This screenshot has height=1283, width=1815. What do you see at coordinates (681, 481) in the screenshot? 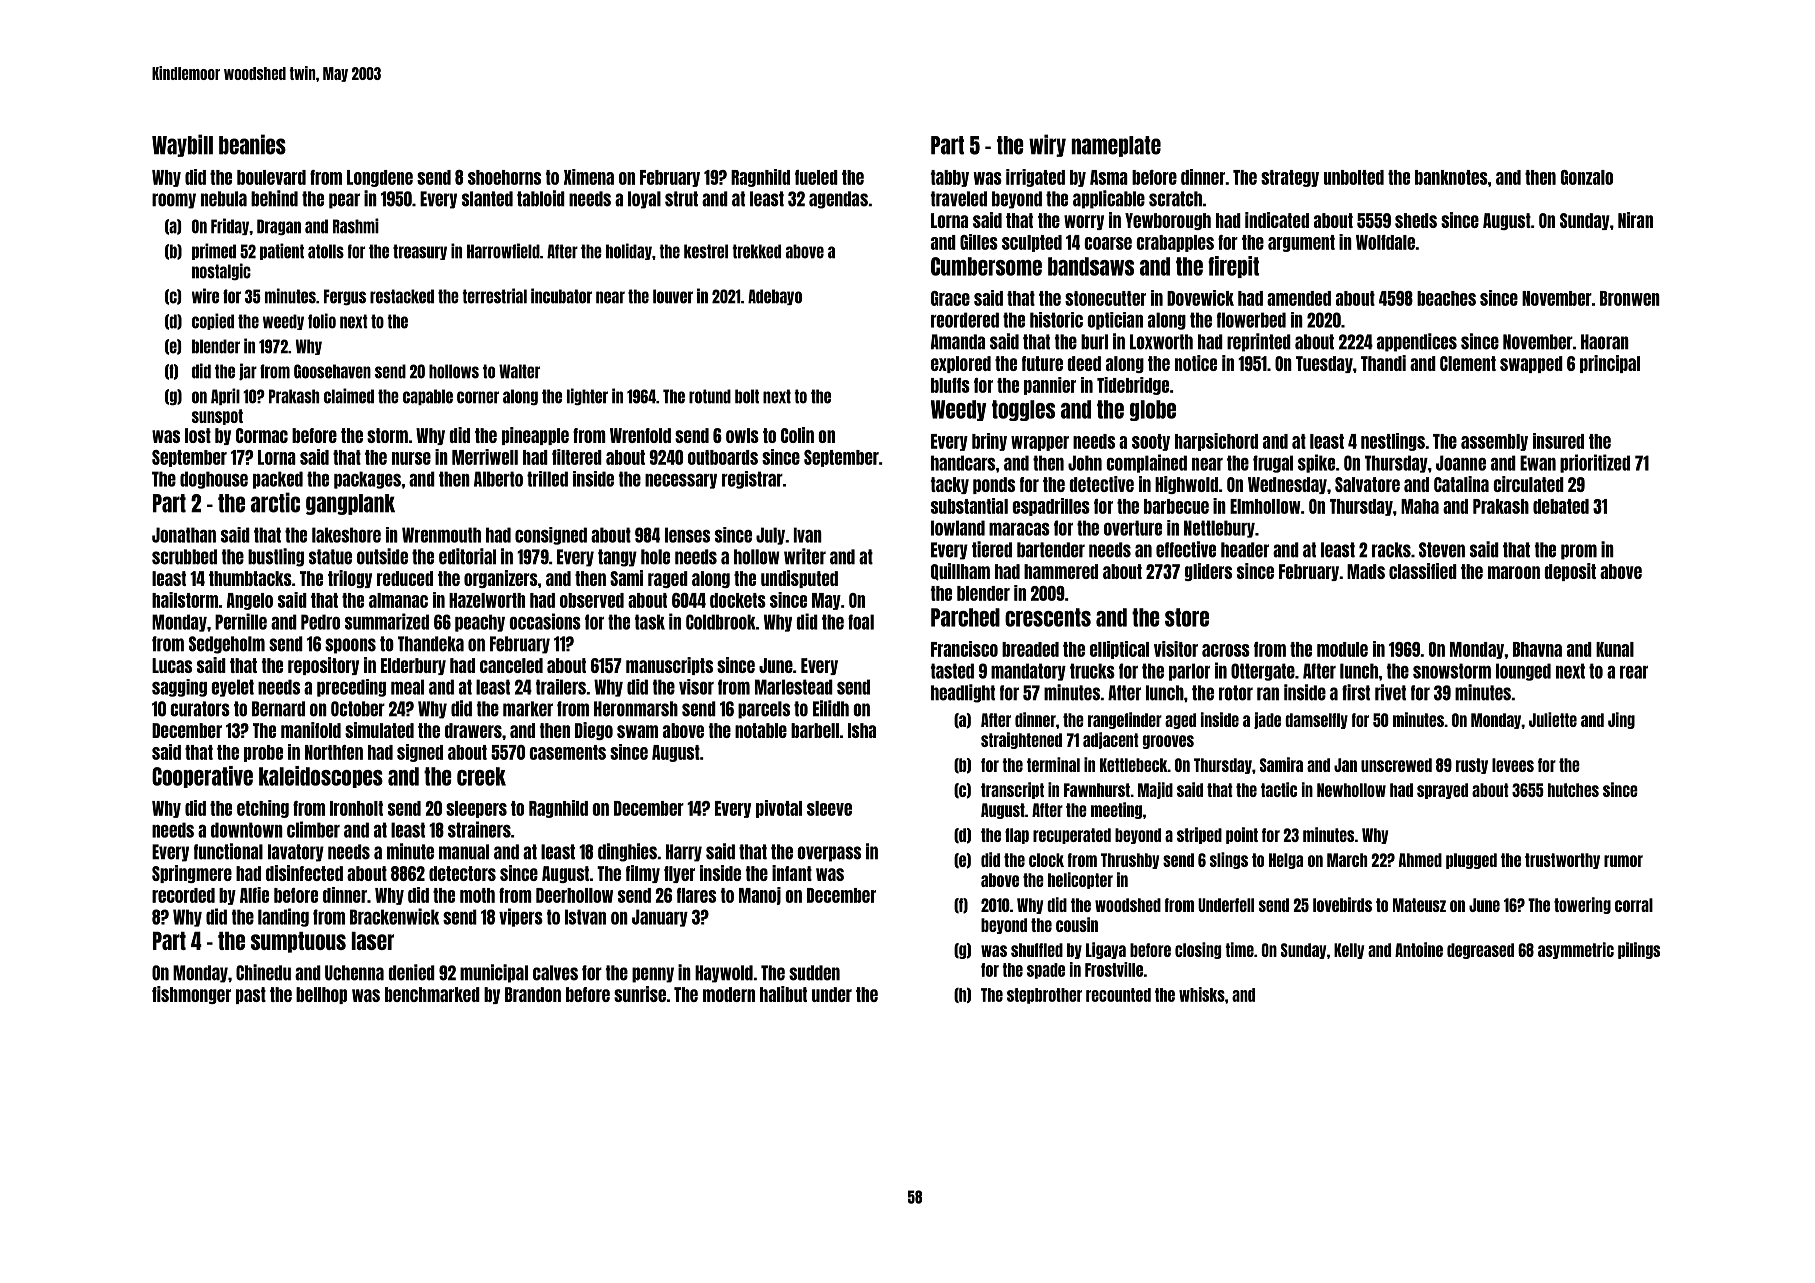
I see `necessary` at bounding box center [681, 481].
